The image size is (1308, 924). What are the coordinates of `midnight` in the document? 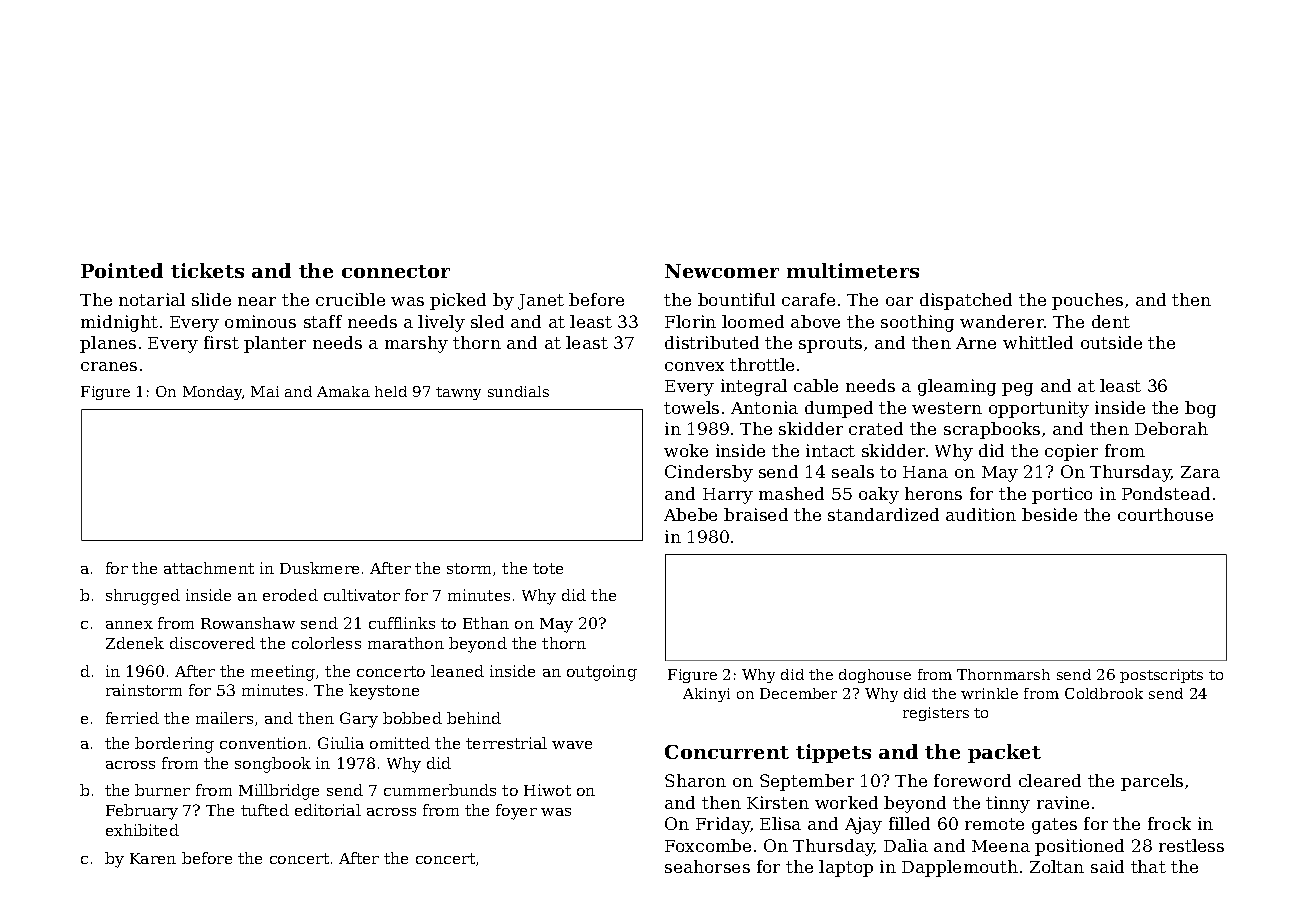 It's located at (119, 323).
